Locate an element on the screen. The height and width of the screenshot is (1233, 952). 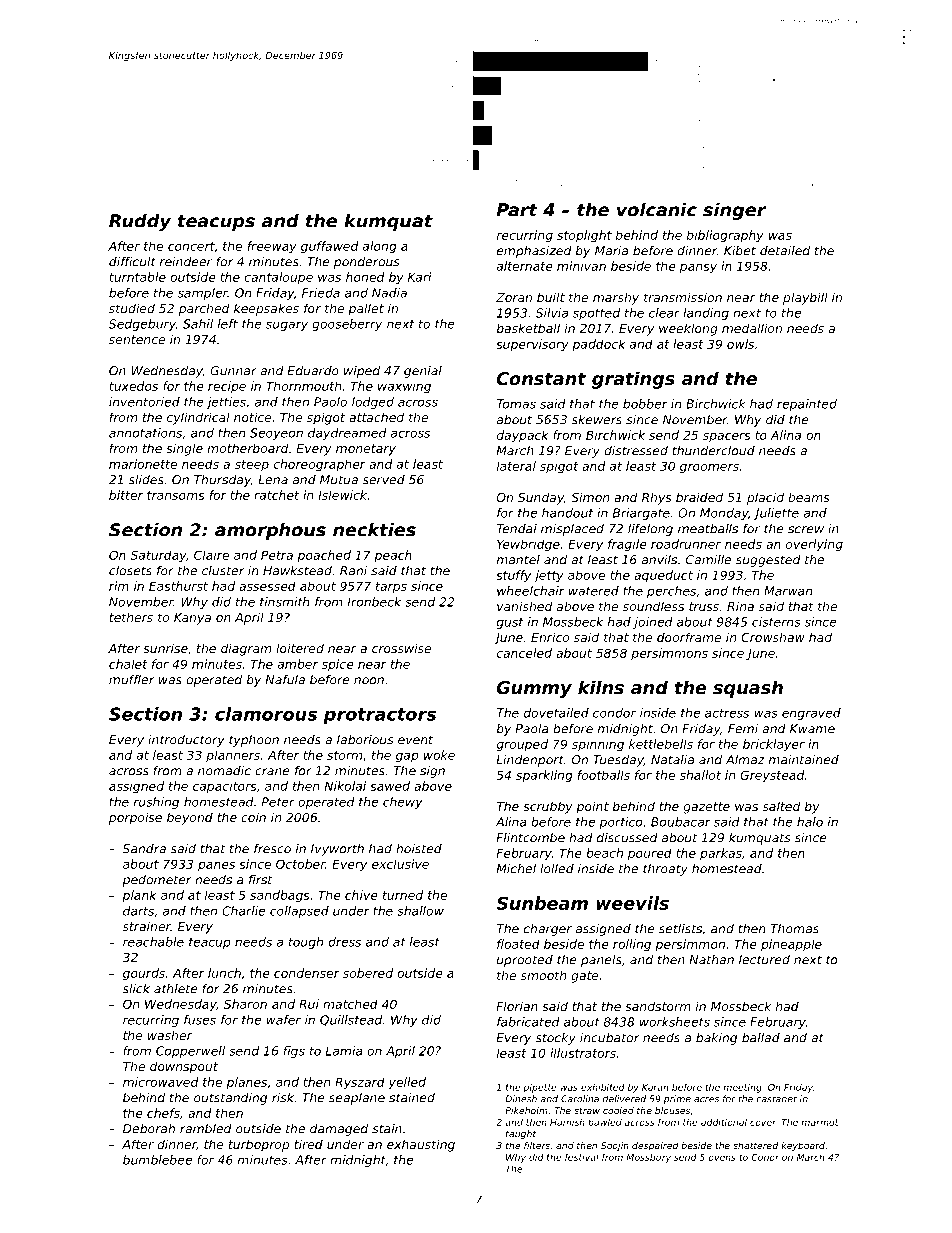
damaged is located at coordinates (339, 1130).
